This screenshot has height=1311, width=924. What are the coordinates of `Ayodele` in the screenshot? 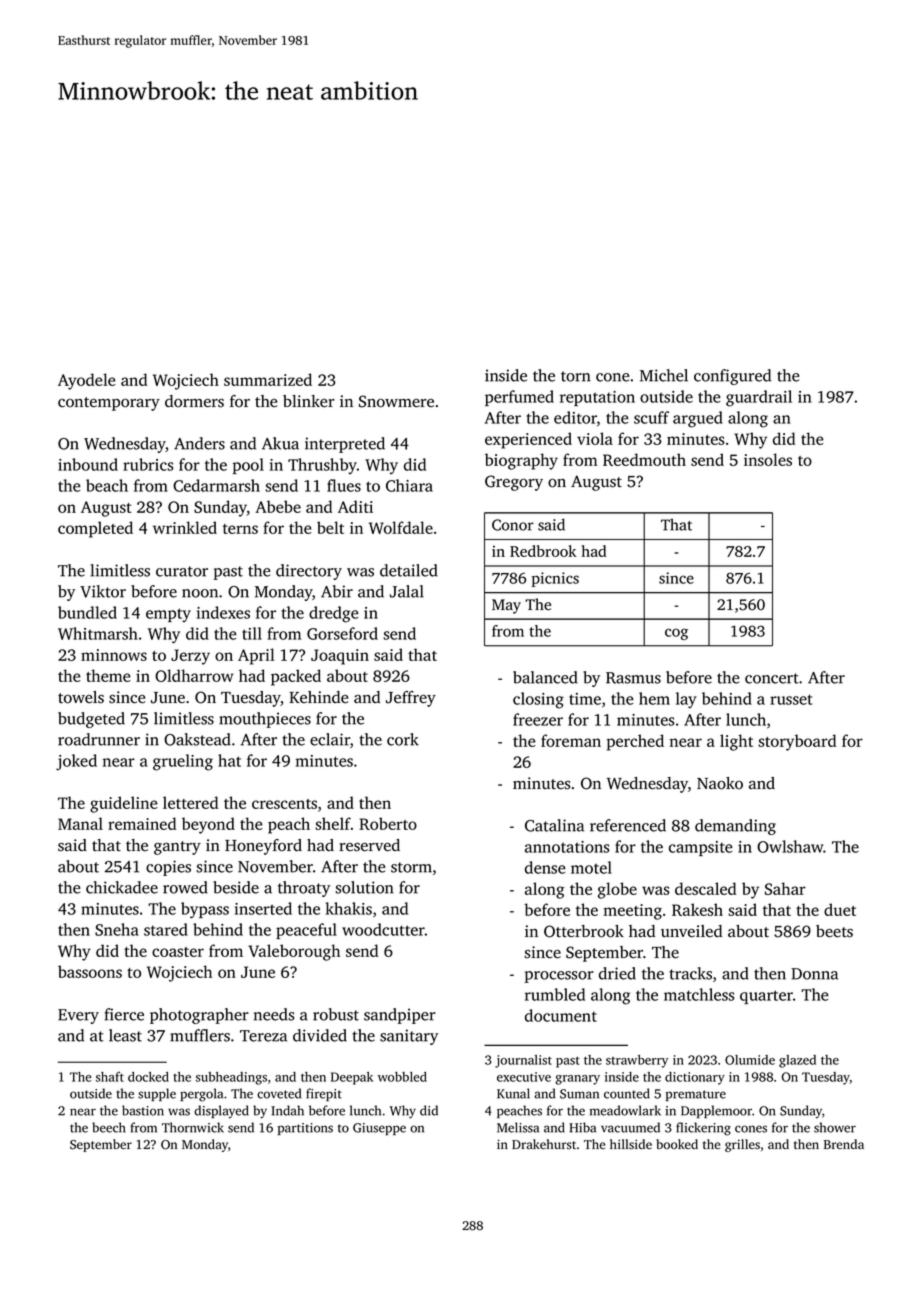 It's located at (87, 381).
